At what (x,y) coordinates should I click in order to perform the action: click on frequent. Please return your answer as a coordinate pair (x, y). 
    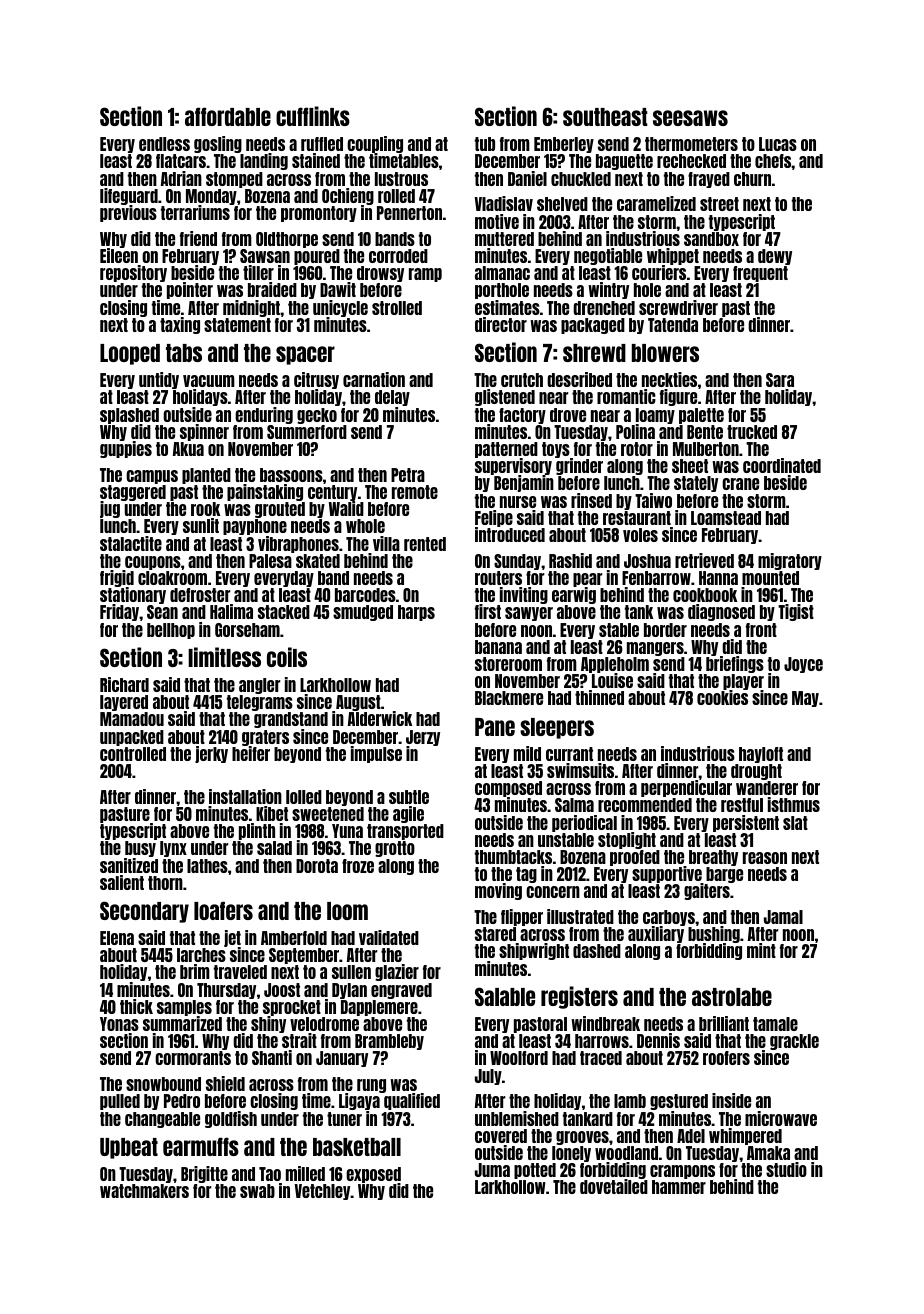
    Looking at the image, I should click on (760, 274).
